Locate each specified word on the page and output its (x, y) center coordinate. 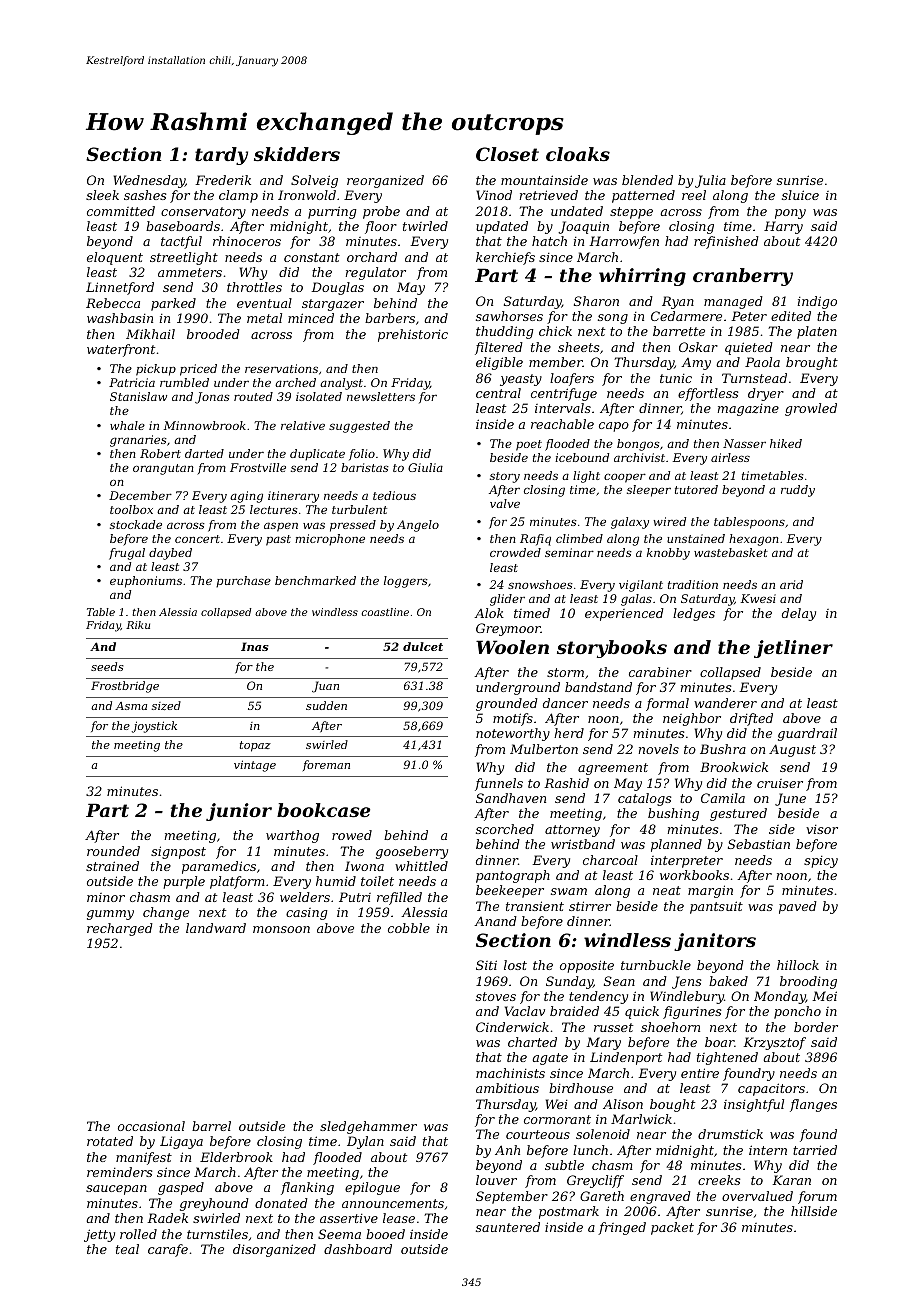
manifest (144, 1158)
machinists (510, 1073)
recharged (120, 929)
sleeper (649, 491)
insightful (754, 1105)
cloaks (578, 154)
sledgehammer (368, 1127)
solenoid (603, 1134)
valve (505, 503)
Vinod (494, 195)
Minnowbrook (205, 425)
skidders (297, 154)
